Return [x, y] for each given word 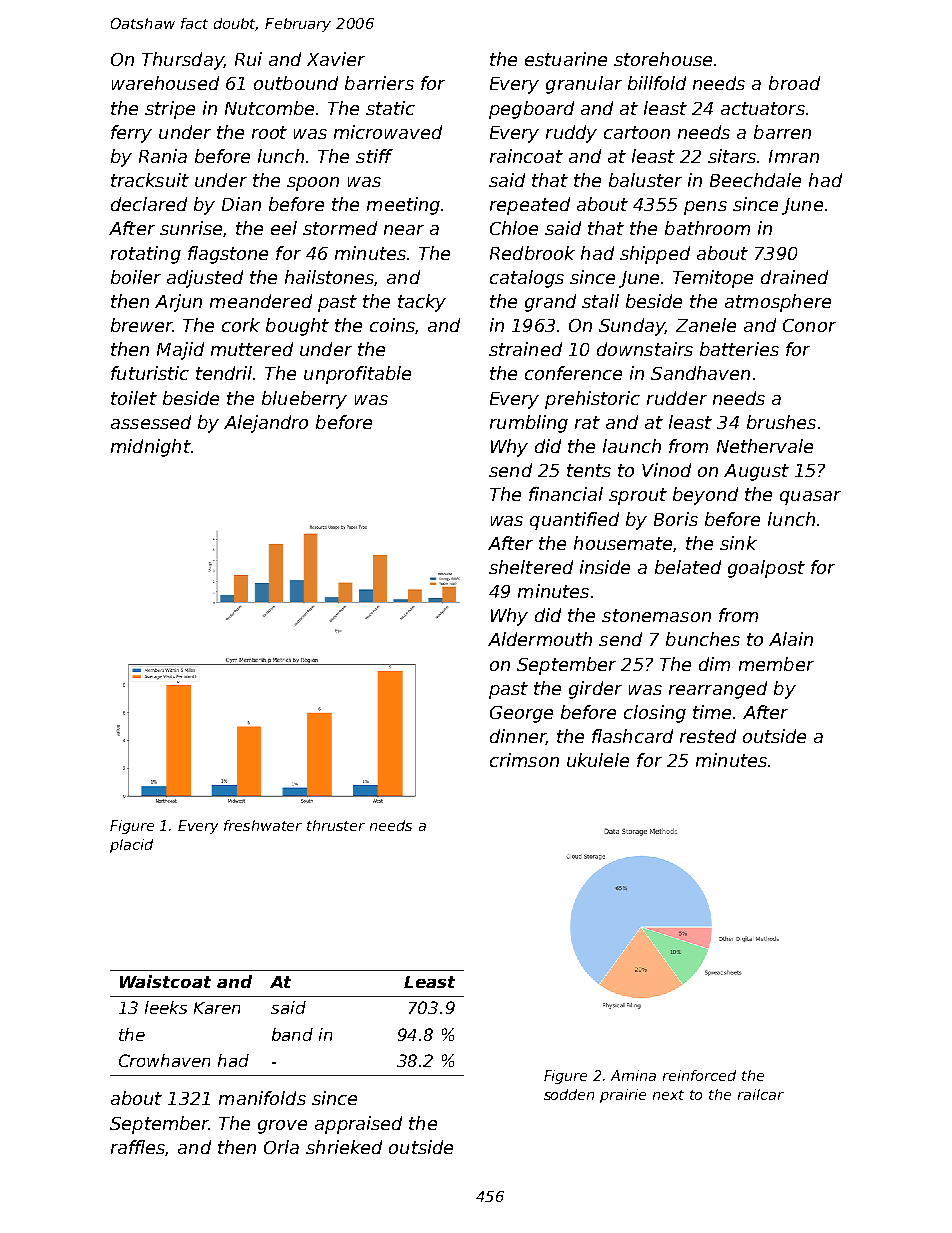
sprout [638, 496]
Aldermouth [540, 639]
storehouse [663, 59]
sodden [569, 1094]
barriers [379, 83]
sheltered [531, 567]
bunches [703, 639]
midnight [150, 448]
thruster [336, 825]
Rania [163, 156]
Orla [281, 1147]
